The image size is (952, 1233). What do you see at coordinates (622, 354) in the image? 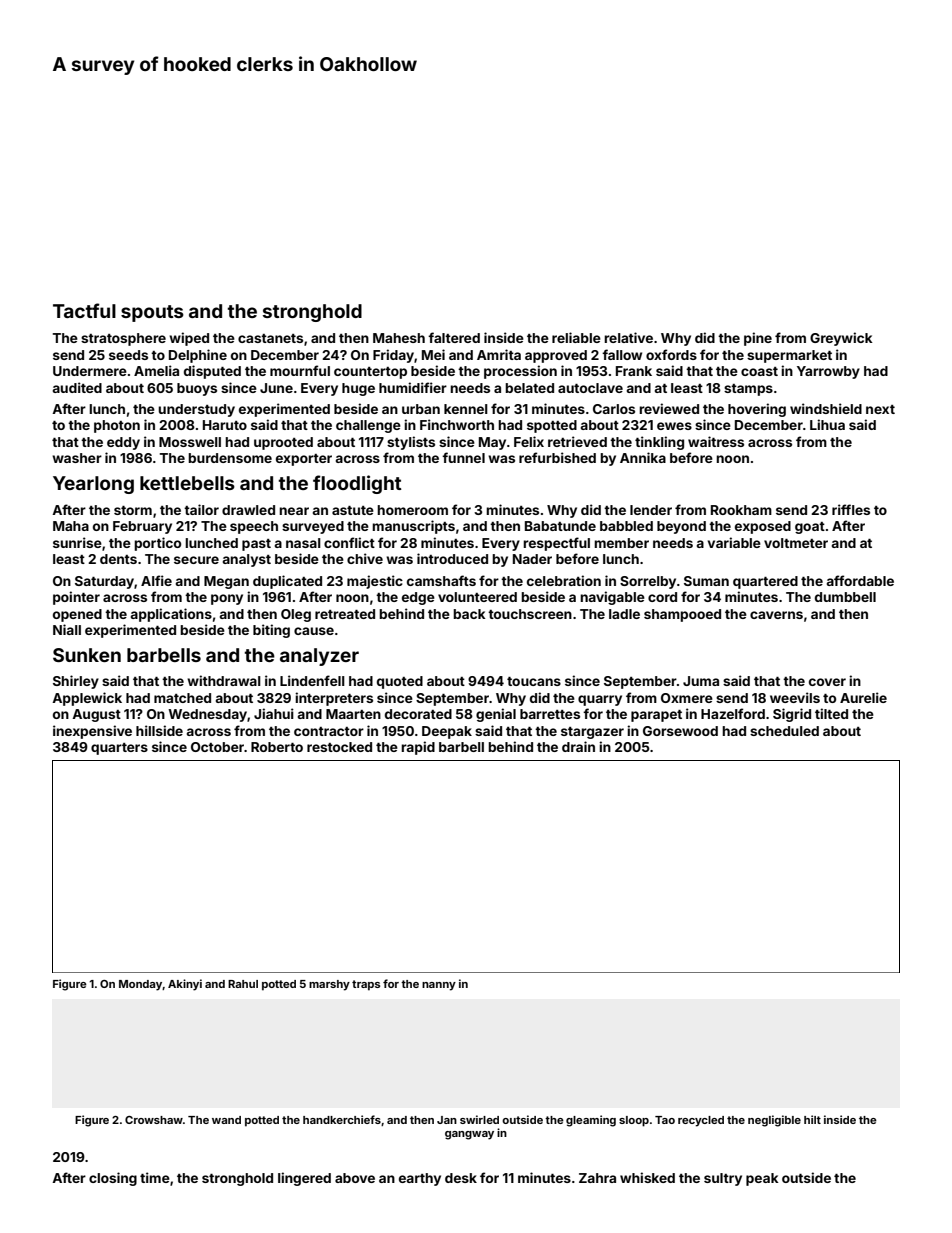
I see `fallow` at bounding box center [622, 354].
